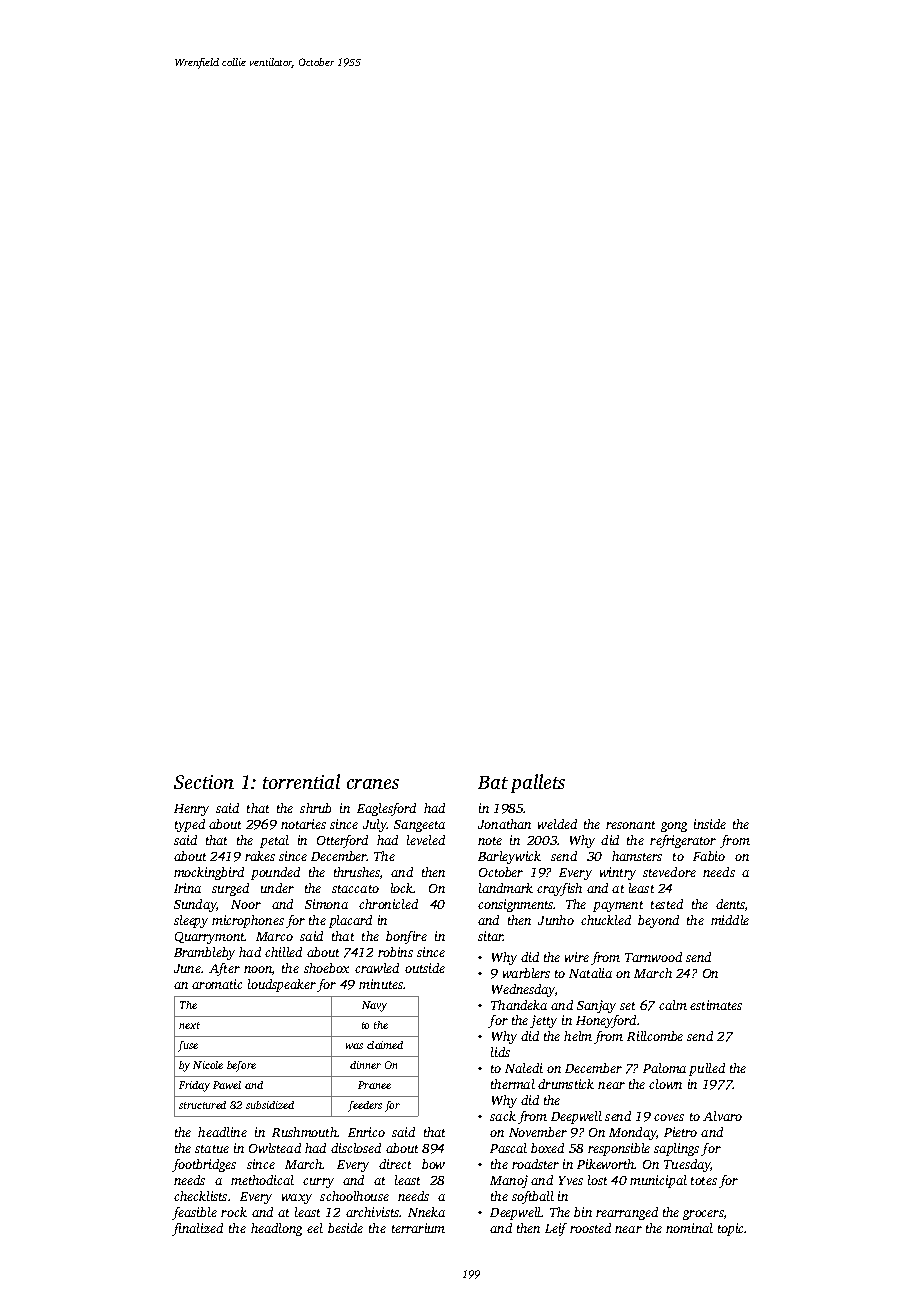 The height and width of the image is (1311, 924). I want to click on resonant, so click(630, 825).
